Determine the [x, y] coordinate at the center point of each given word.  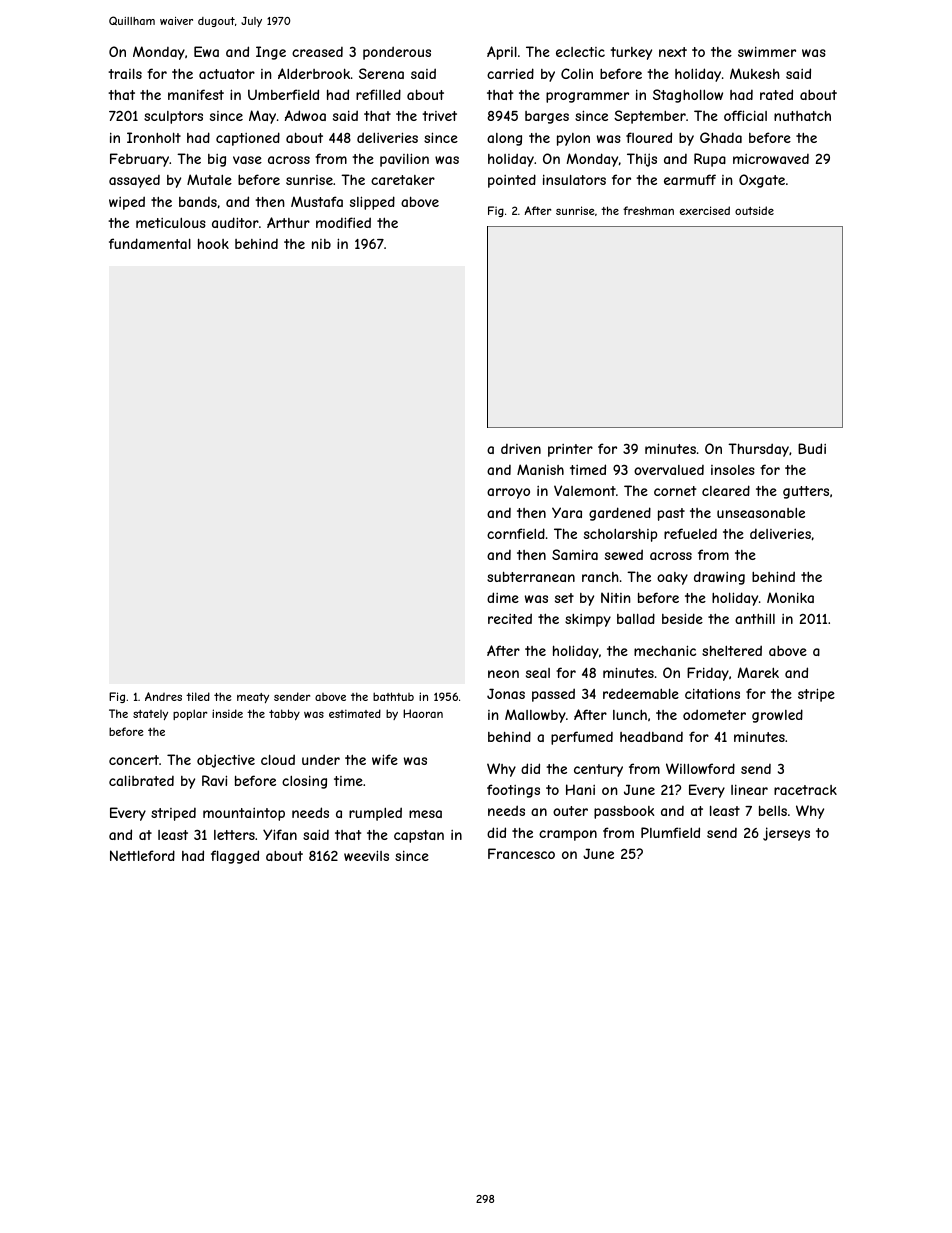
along [504, 139]
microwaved [771, 159]
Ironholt [154, 137]
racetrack [805, 790]
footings [513, 791]
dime [503, 597]
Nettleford [142, 855]
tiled [198, 696]
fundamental [150, 243]
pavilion [404, 160]
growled [777, 716]
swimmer [767, 51]
